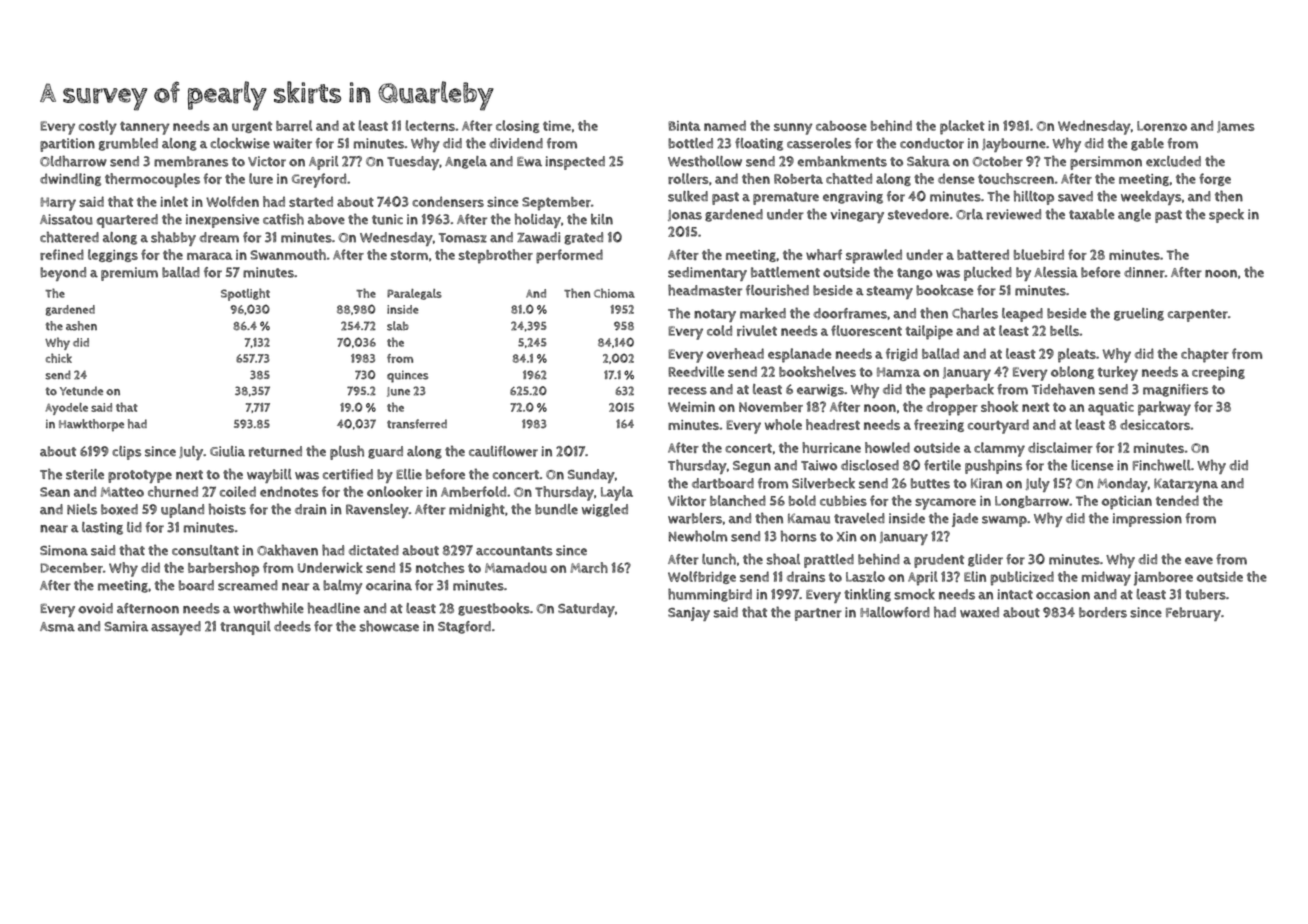 Image resolution: width=1308 pixels, height=924 pixels. Describe the element at coordinates (691, 407) in the screenshot. I see `Weimin` at that location.
